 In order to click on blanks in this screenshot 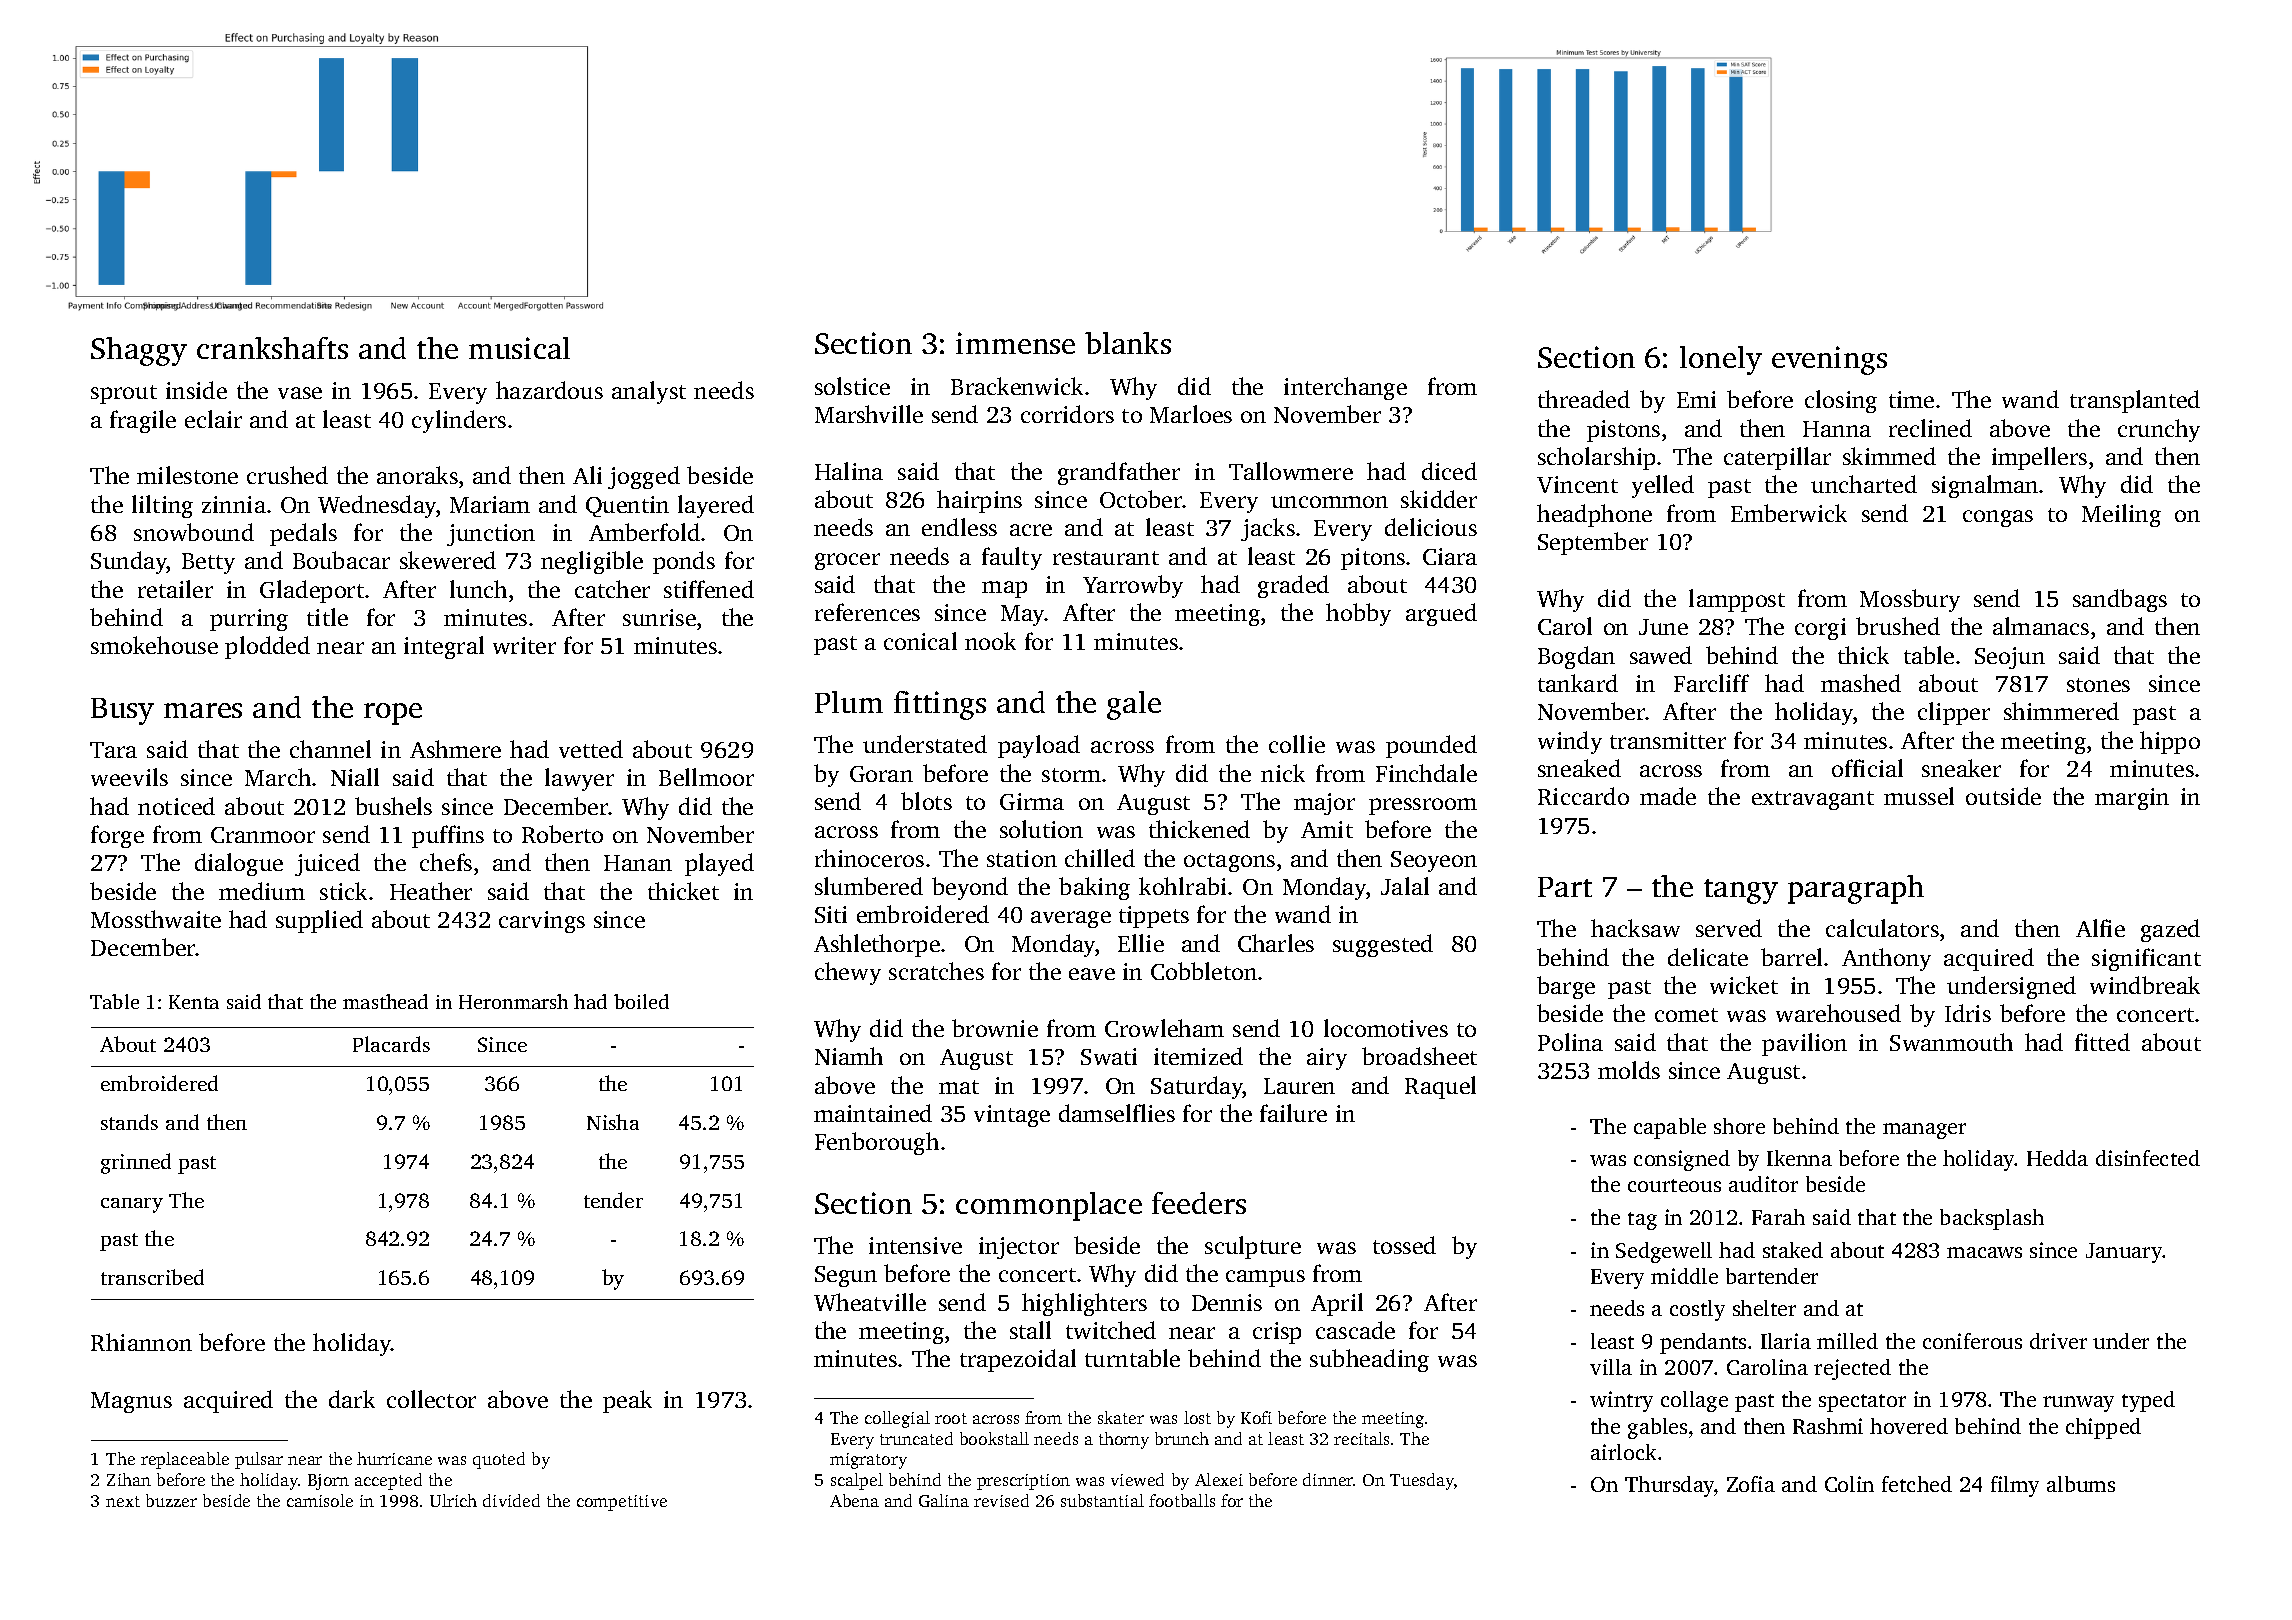, I will do `click(1128, 343)`.
